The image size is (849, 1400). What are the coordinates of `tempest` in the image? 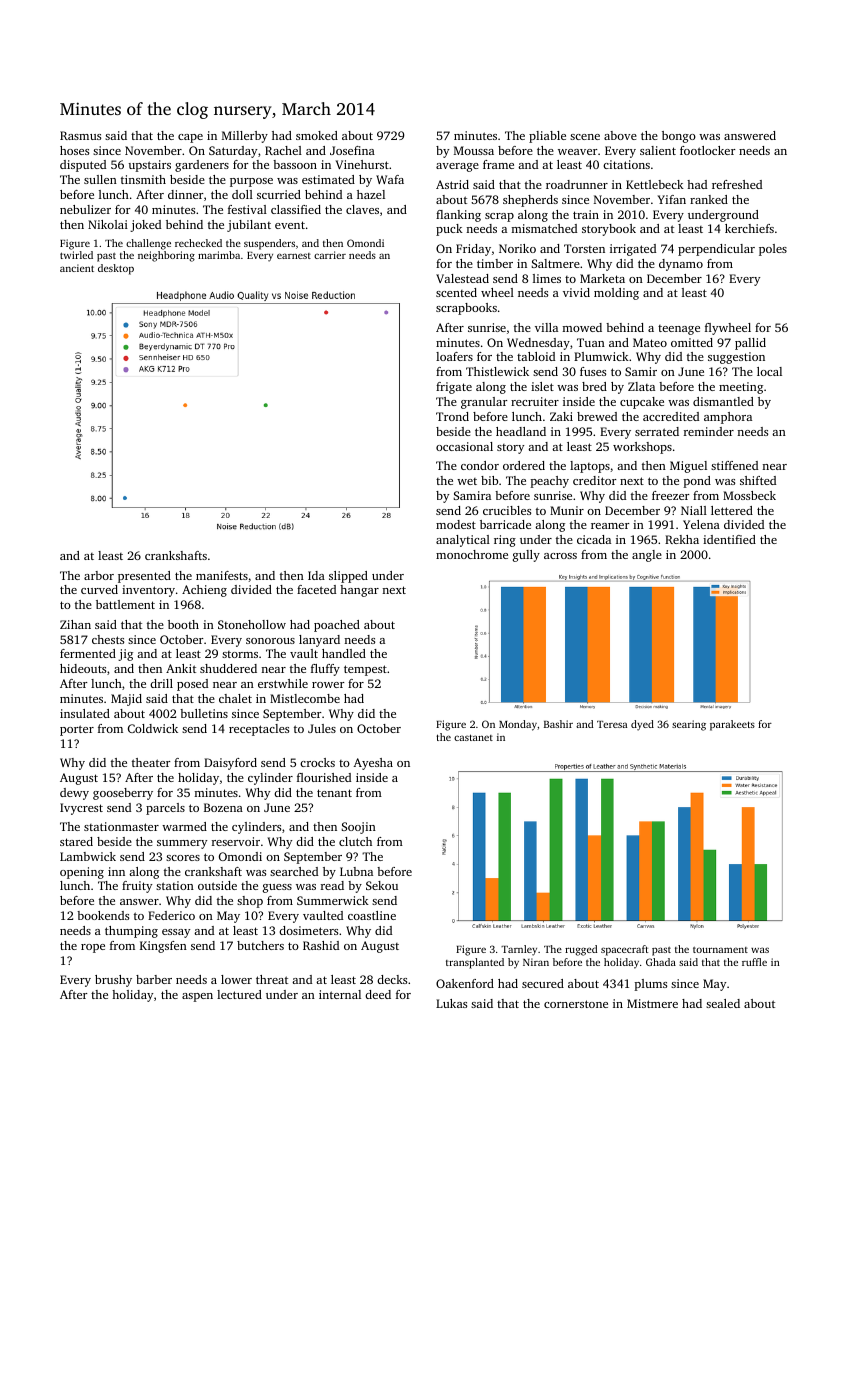 It's located at (365, 670).
